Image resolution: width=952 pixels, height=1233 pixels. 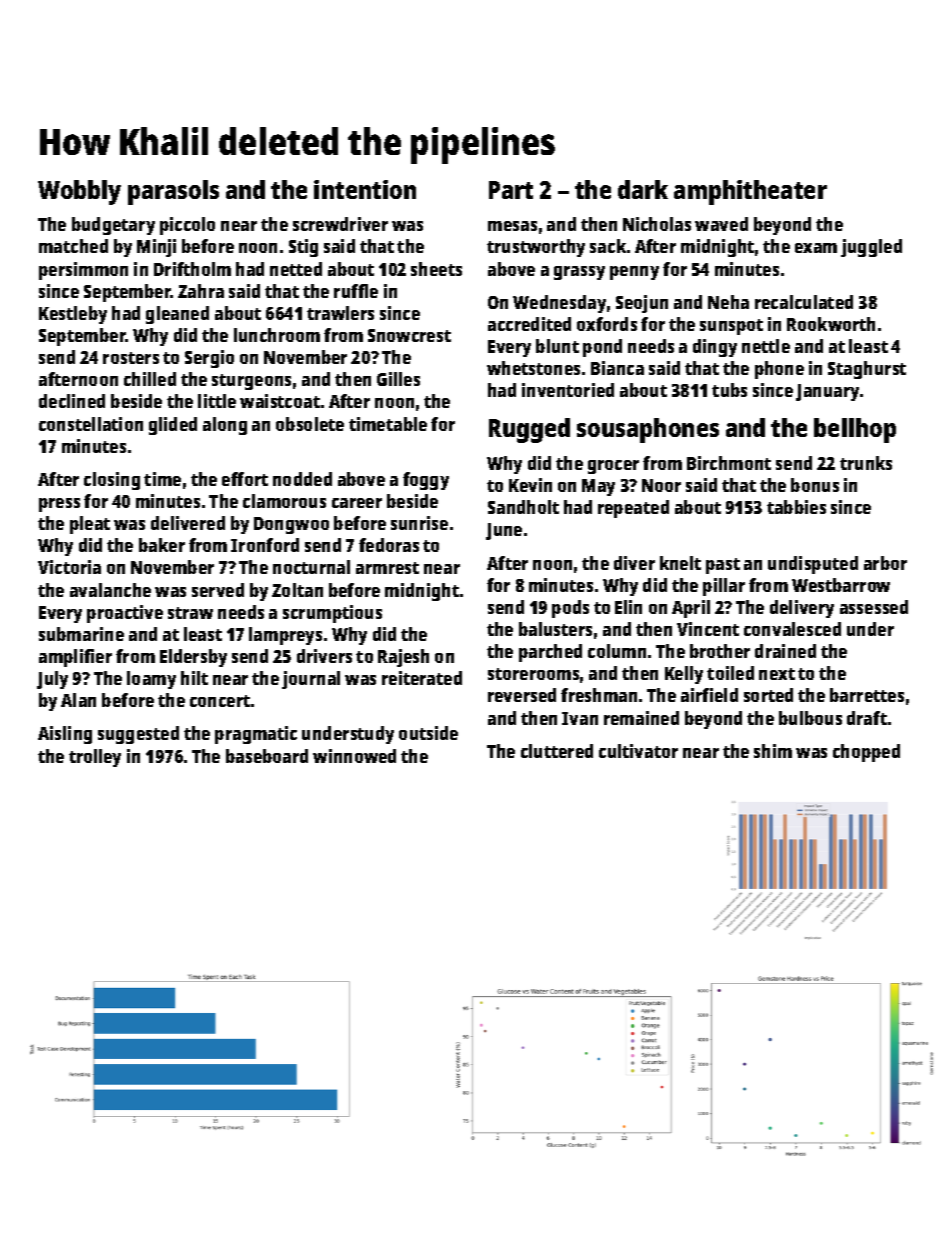 I want to click on oxfords, so click(x=607, y=324).
